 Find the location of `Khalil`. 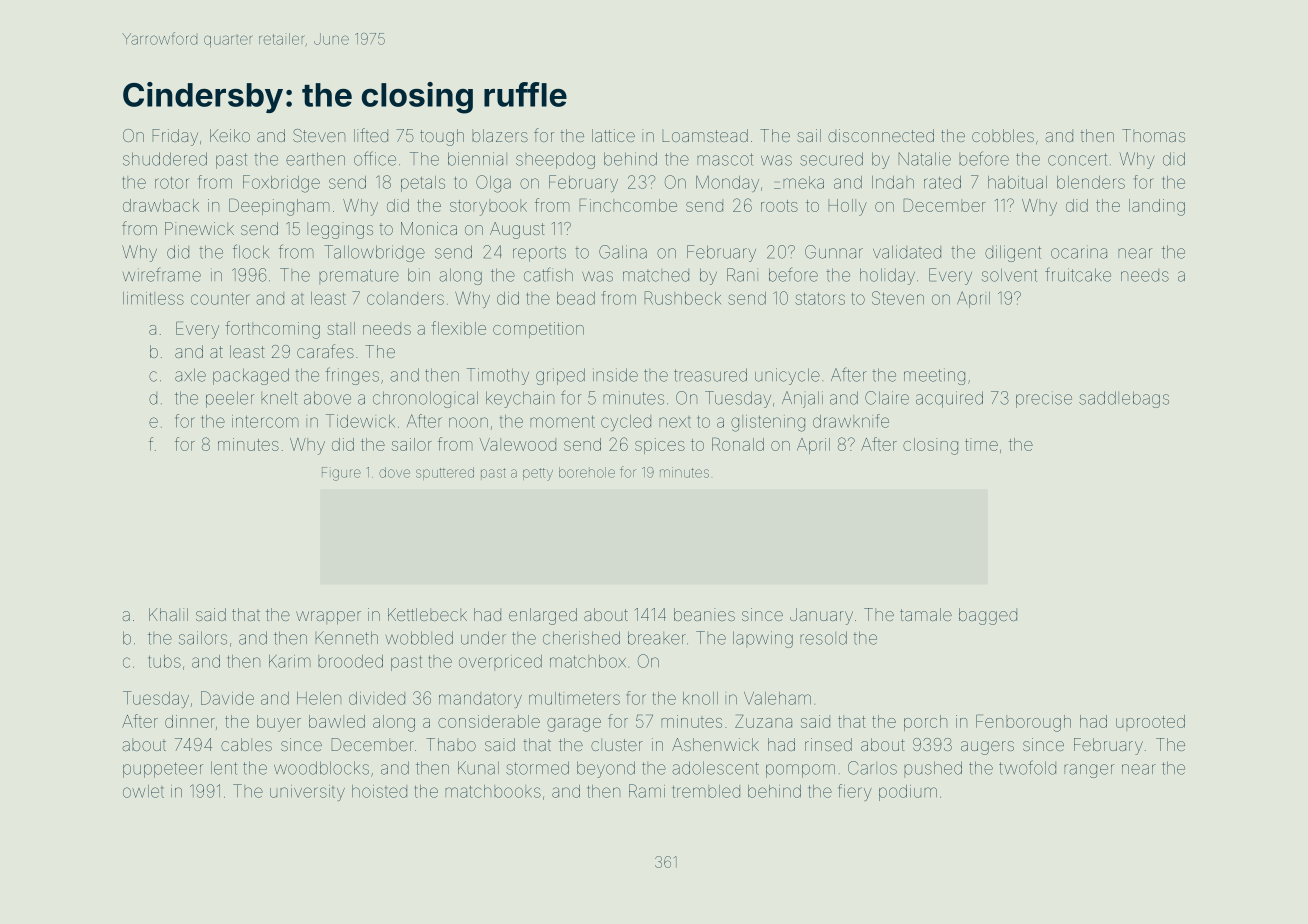

Khalil is located at coordinates (168, 614).
